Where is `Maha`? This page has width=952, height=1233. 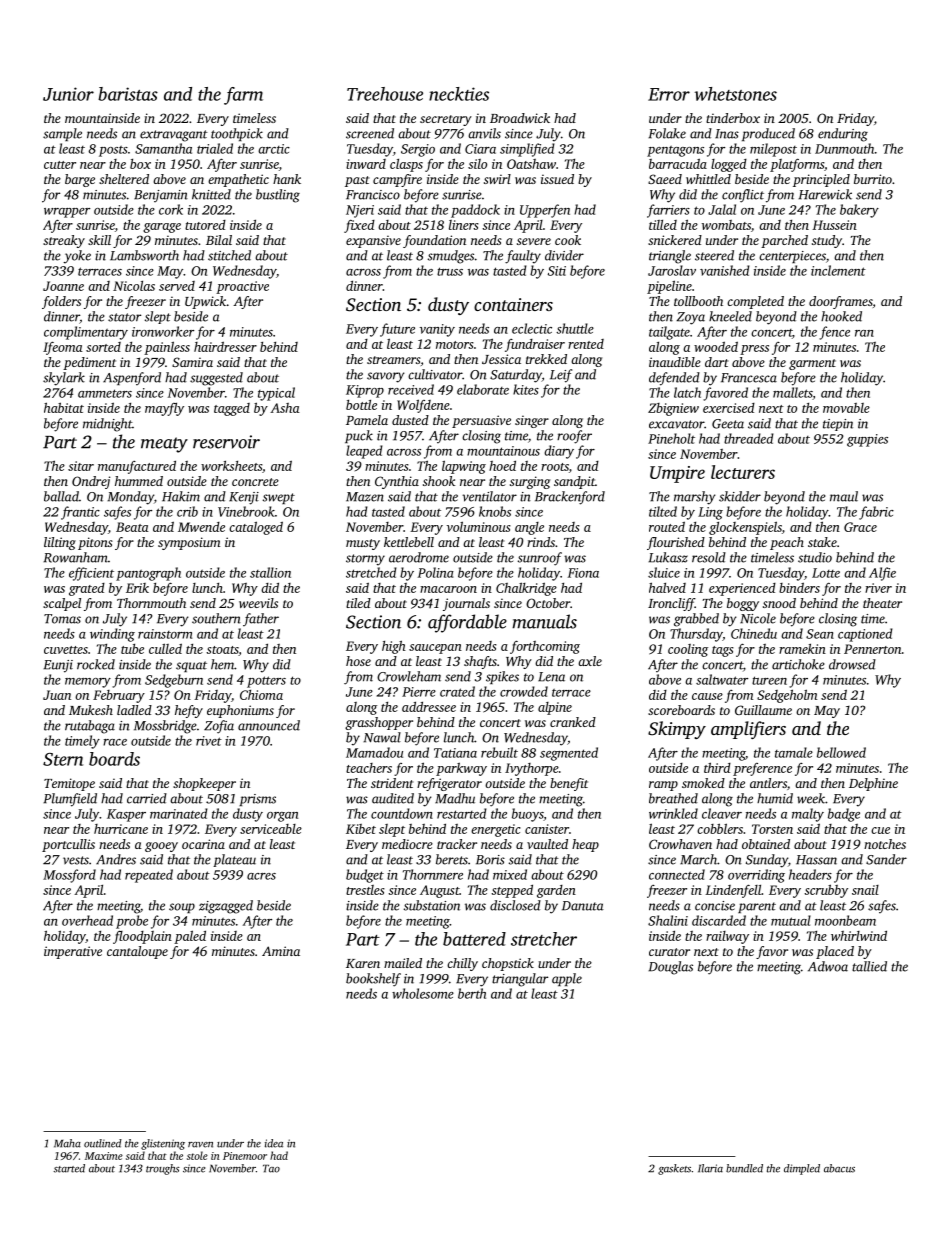
Maha is located at coordinates (67, 1143).
